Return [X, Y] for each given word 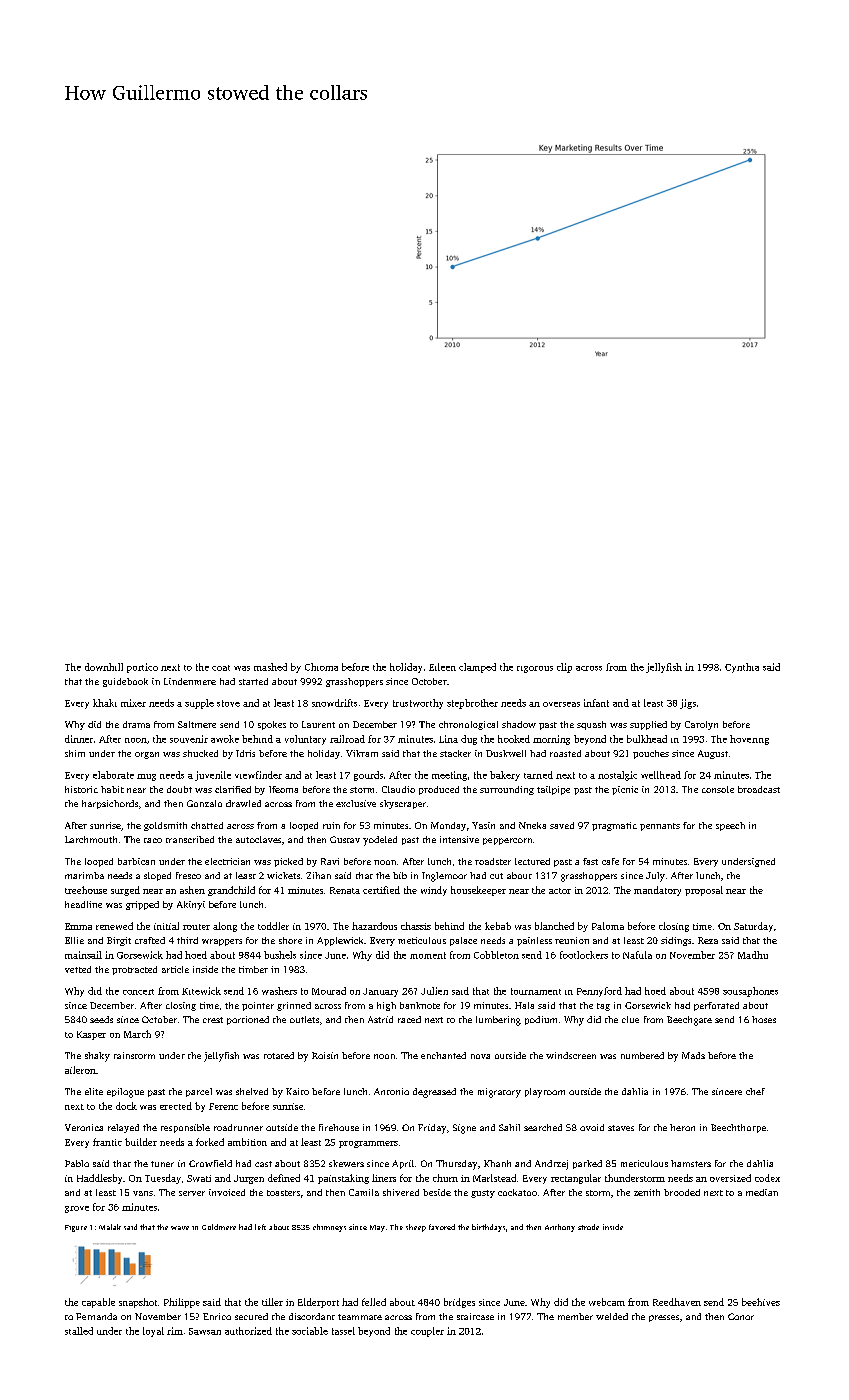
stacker [455, 753]
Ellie [74, 940]
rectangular [576, 1179]
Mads [693, 1055]
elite [94, 1091]
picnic [625, 790]
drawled [243, 803]
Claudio [398, 789]
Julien [434, 991]
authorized [248, 1331]
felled [374, 1302]
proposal [704, 891]
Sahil [509, 1127]
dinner [79, 739]
